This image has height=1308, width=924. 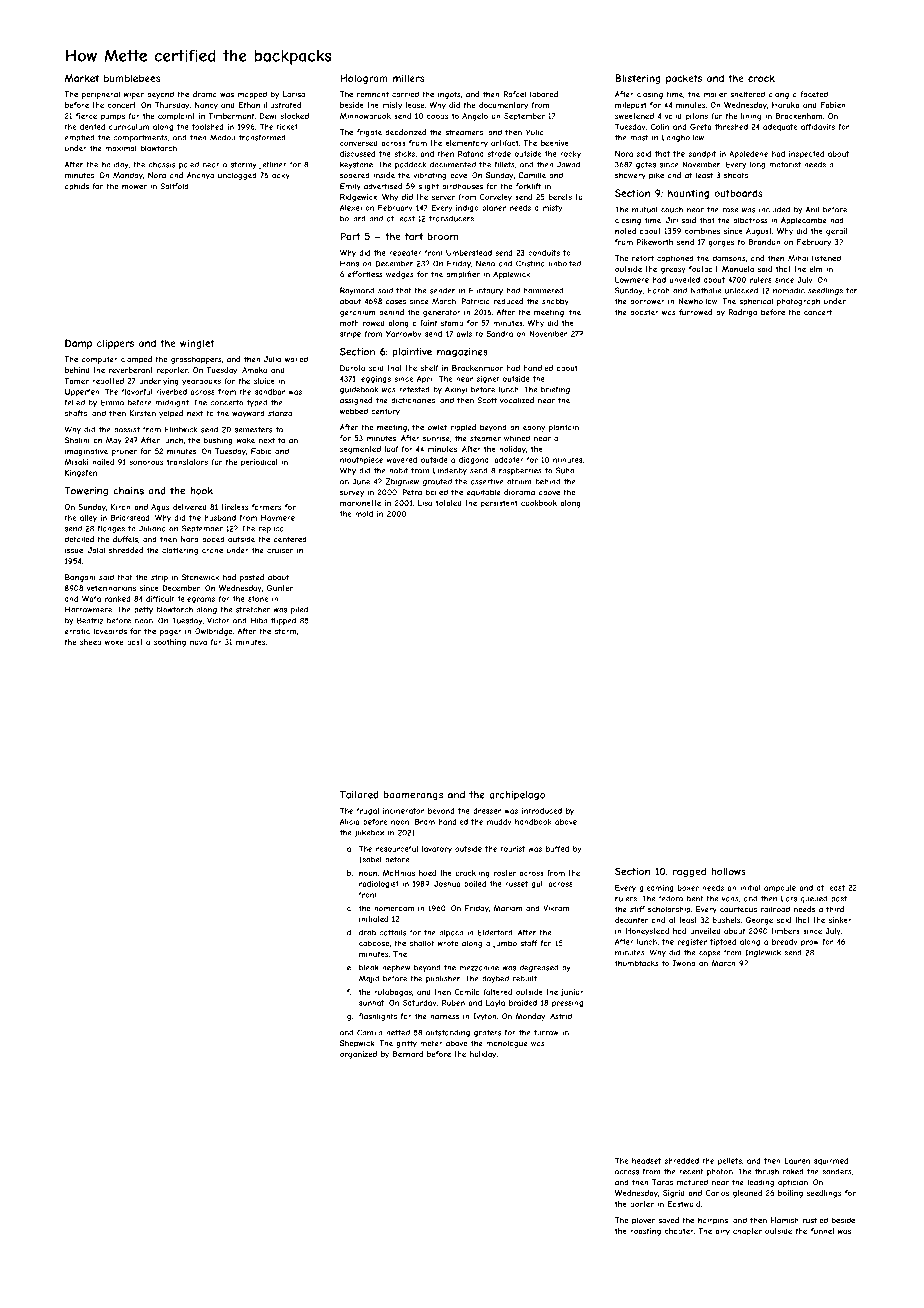 What do you see at coordinates (645, 1232) in the image?
I see `roasting` at bounding box center [645, 1232].
